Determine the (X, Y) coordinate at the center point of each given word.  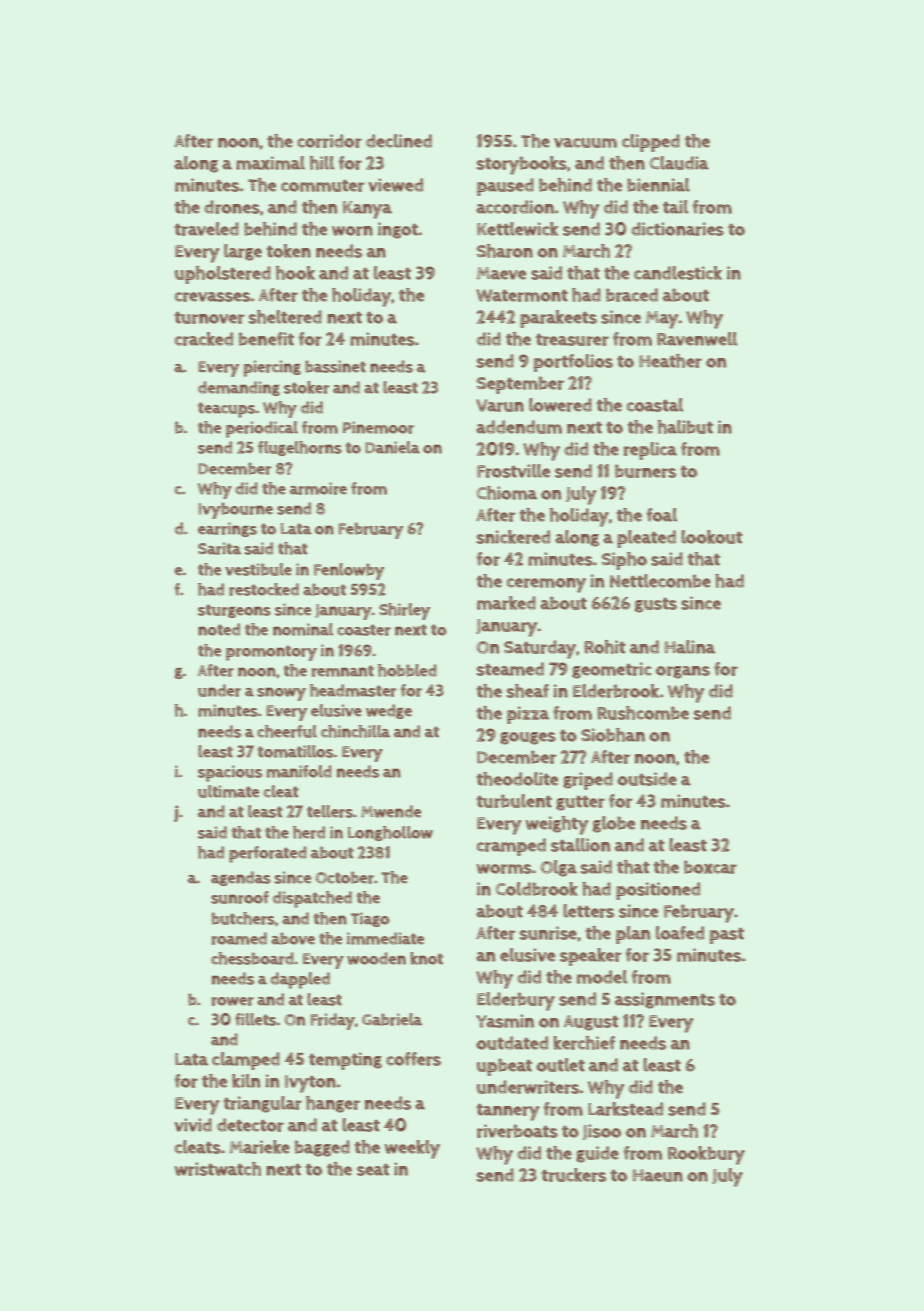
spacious (230, 773)
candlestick (678, 273)
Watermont (522, 295)
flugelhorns (300, 448)
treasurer (572, 340)
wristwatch (218, 1169)
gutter (580, 803)
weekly (412, 1149)
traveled (207, 229)
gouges (528, 738)
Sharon (505, 251)
